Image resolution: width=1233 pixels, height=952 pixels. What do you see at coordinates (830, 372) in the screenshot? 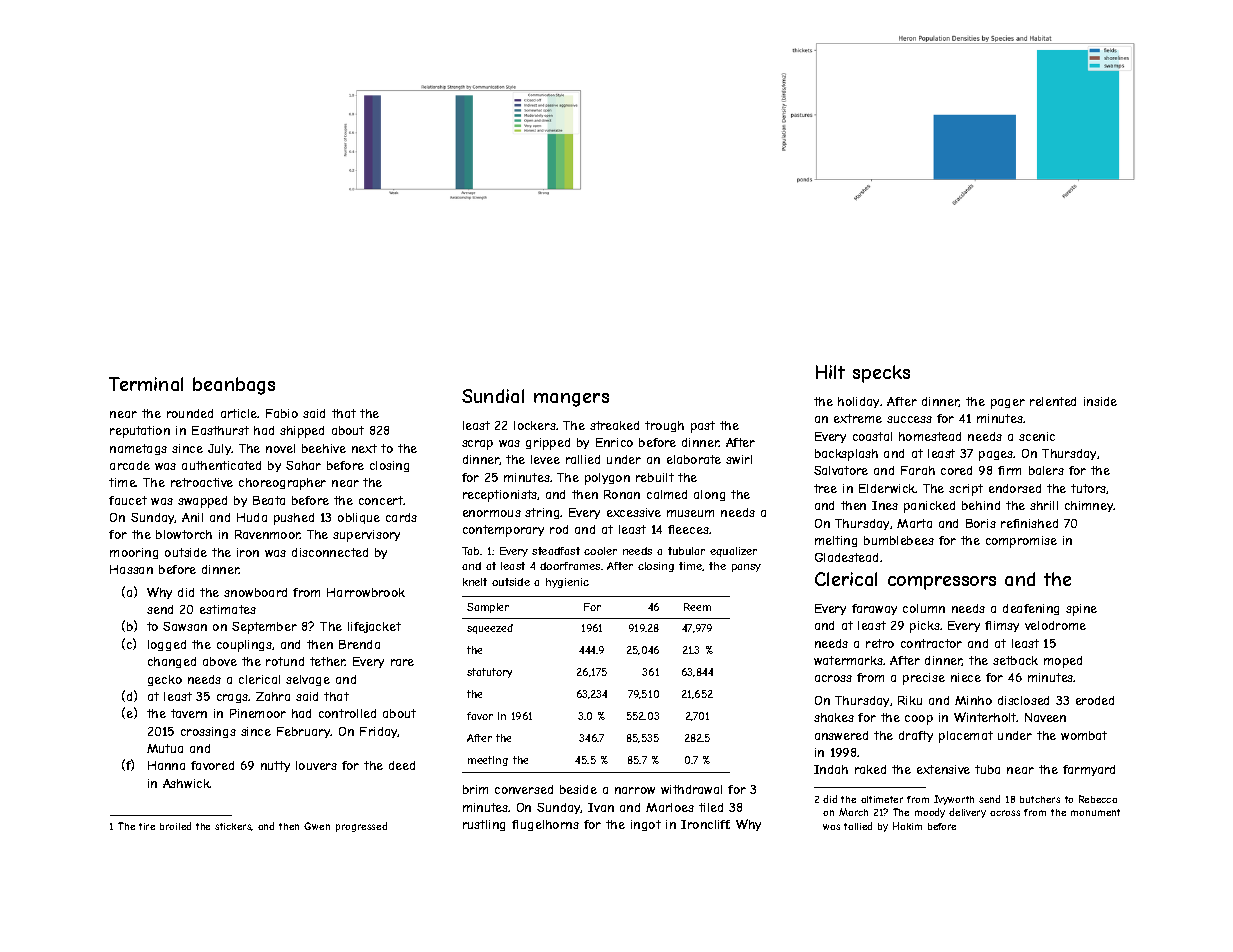
I see `Hilt` at bounding box center [830, 372].
